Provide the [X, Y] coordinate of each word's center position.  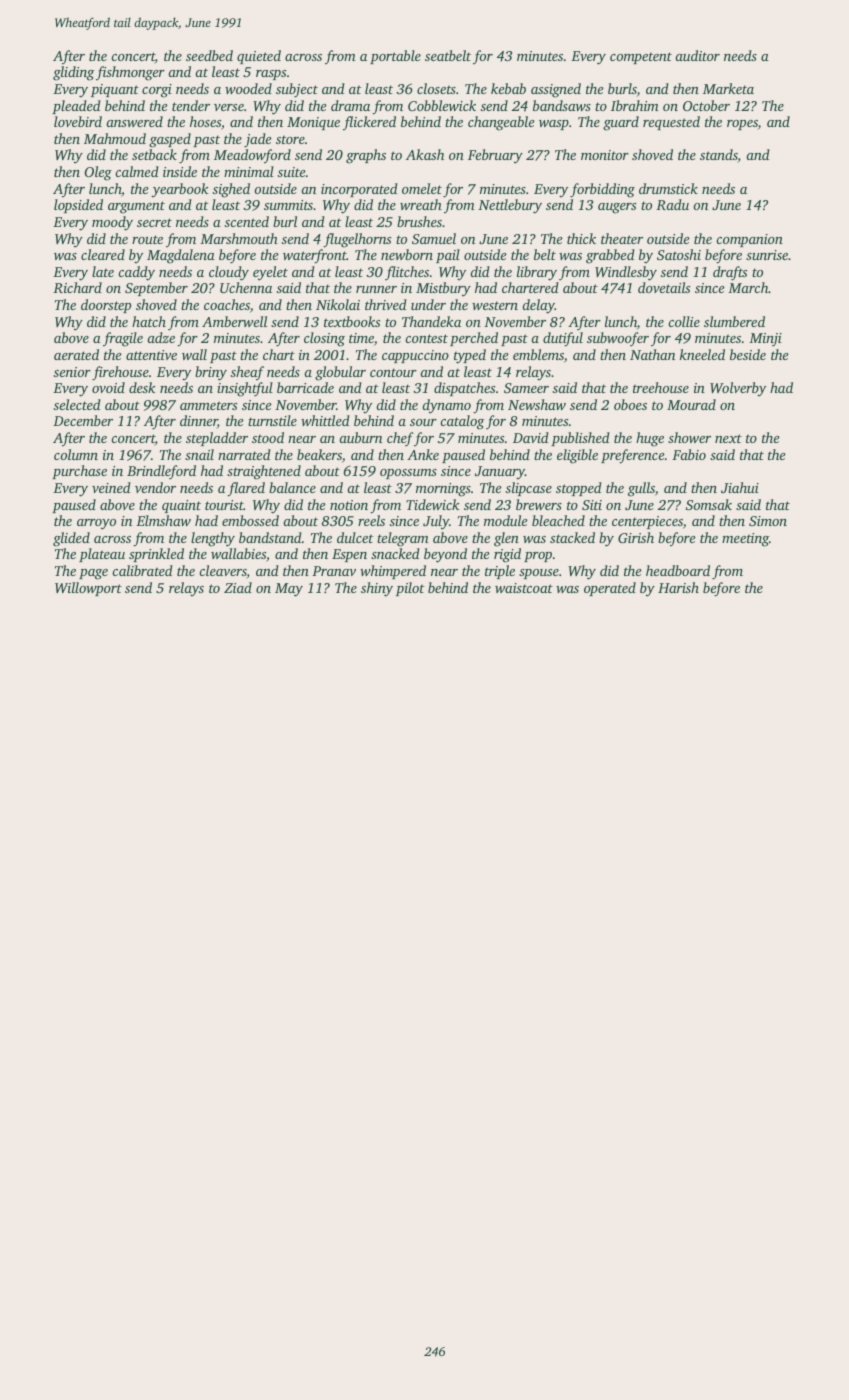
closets [436, 88]
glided [71, 539]
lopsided [78, 206]
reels [371, 520]
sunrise [767, 255]
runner [376, 289]
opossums [408, 474]
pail [448, 256]
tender [191, 105]
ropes [742, 125]
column [76, 454]
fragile [123, 339]
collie [684, 321]
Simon [768, 521]
